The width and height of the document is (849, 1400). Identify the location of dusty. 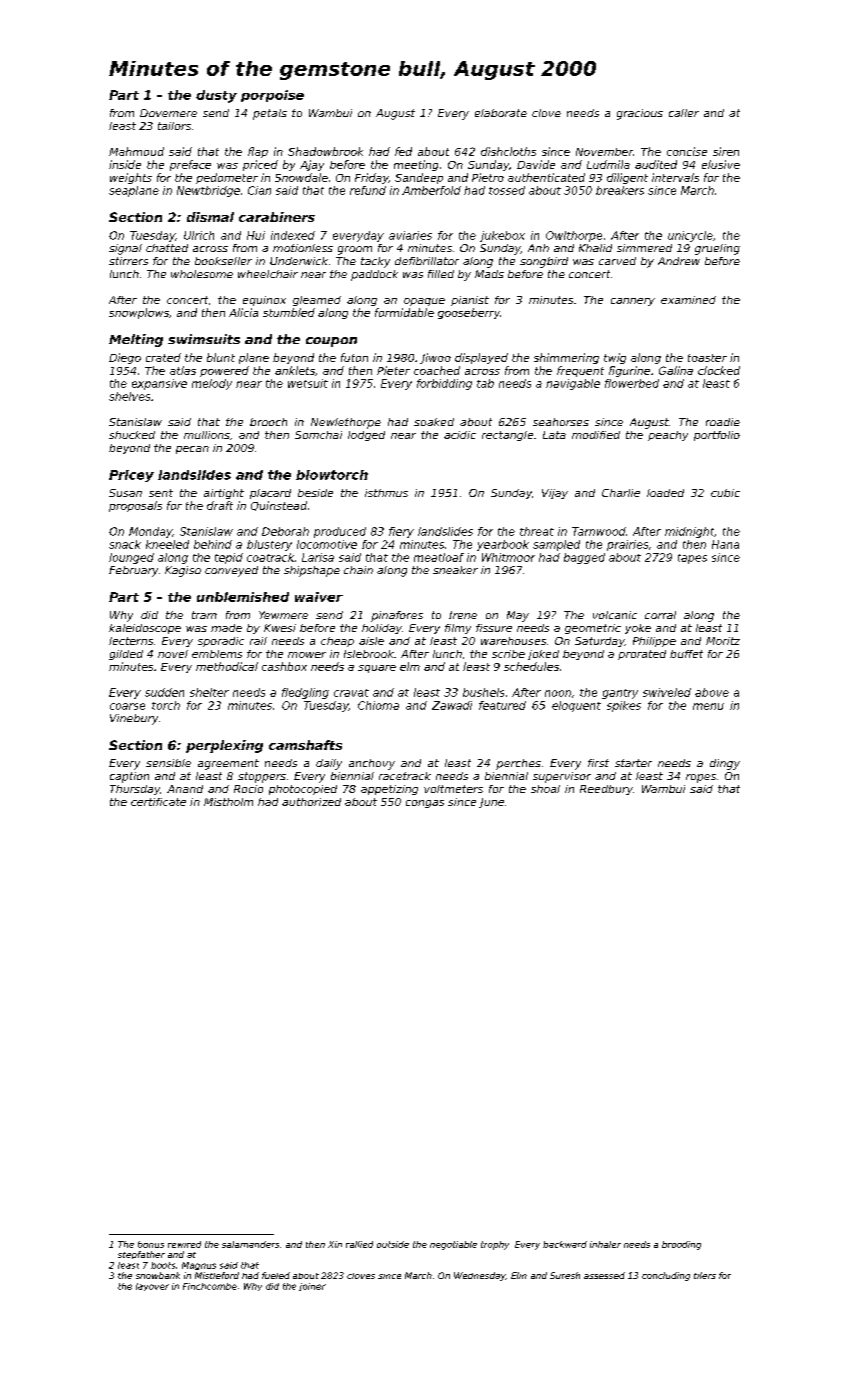
(216, 96).
